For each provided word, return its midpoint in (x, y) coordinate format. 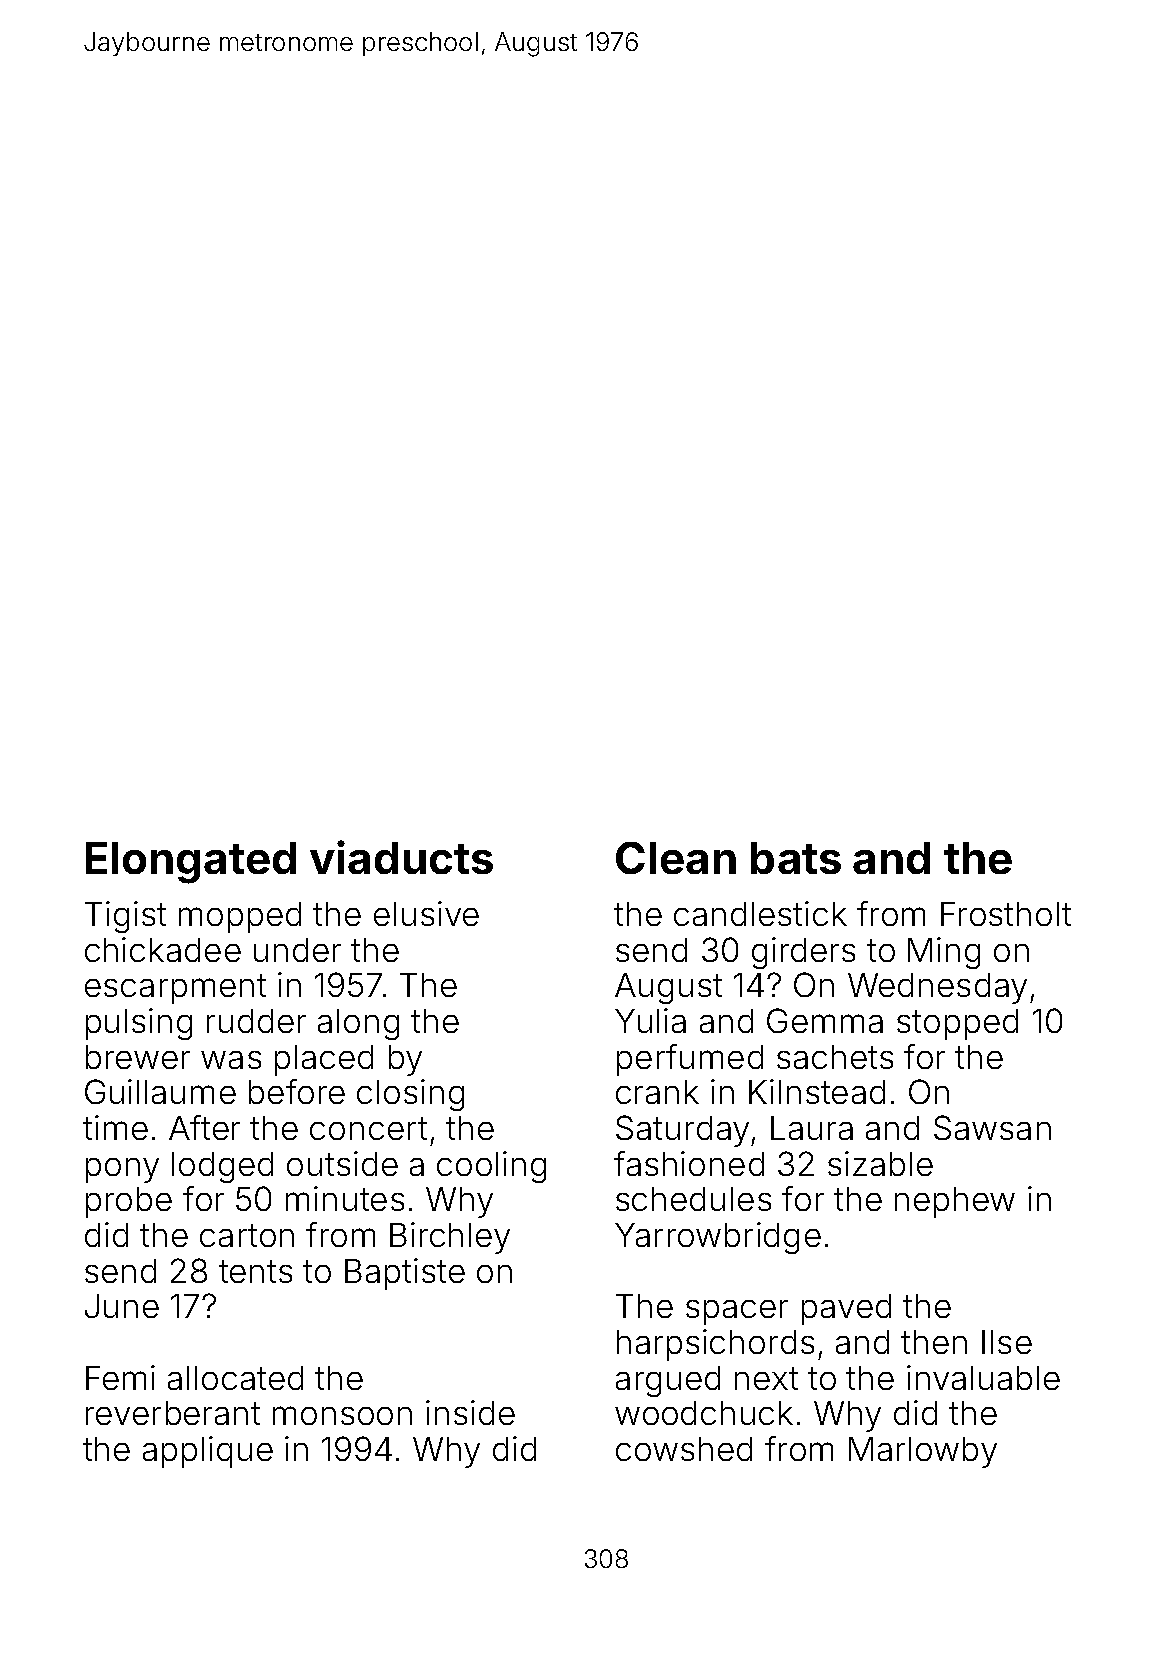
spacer (737, 1312)
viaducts (401, 857)
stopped (957, 1024)
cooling (491, 1167)
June (122, 1306)
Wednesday (937, 988)
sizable (880, 1163)
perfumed (690, 1060)
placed (324, 1060)
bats (796, 858)
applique (208, 1452)
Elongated (191, 863)
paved (846, 1309)
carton (247, 1235)
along (358, 1024)
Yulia (650, 1020)
